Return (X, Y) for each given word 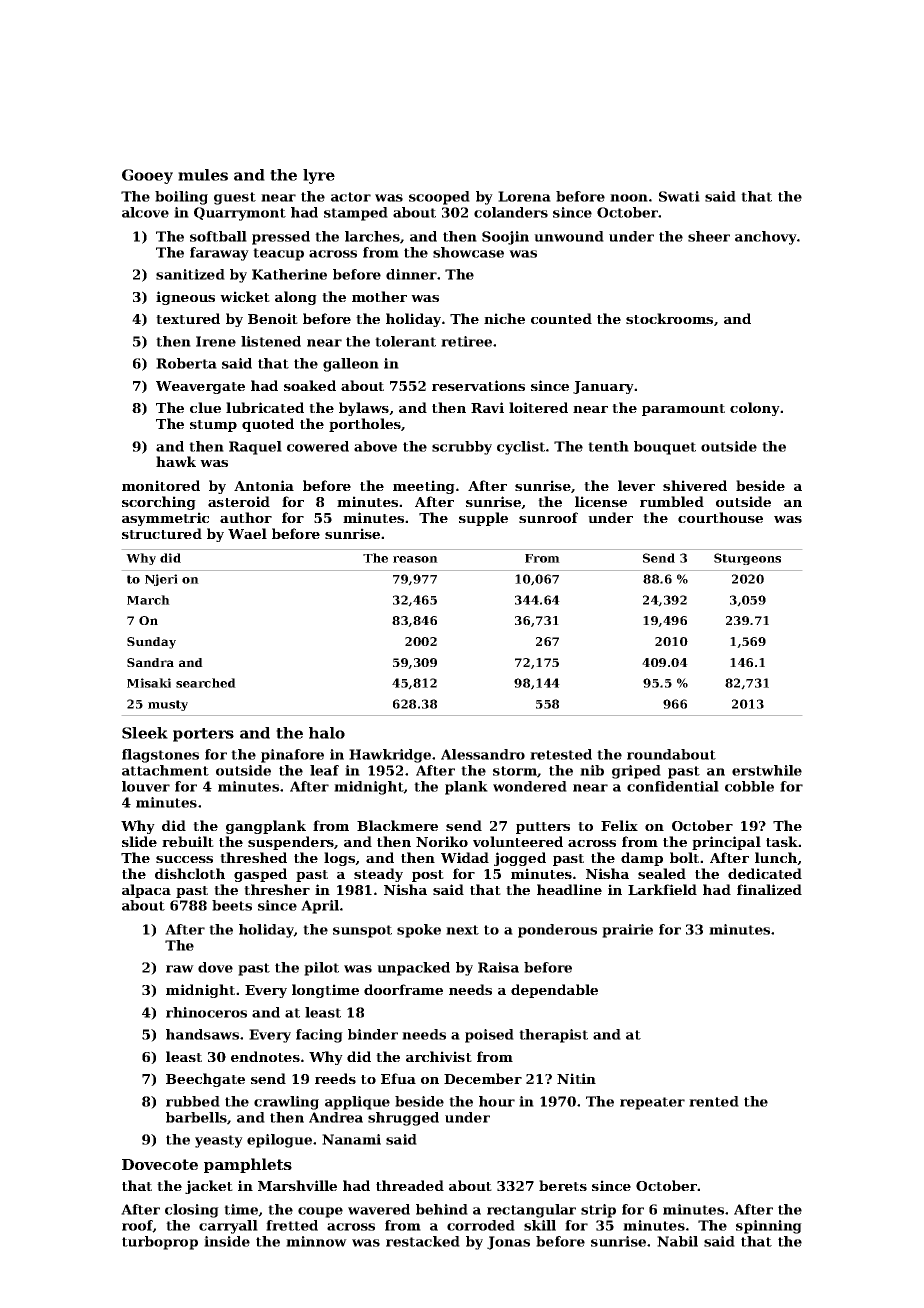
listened (271, 341)
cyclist (521, 448)
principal (726, 843)
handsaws (202, 1034)
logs (340, 859)
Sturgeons (747, 559)
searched (206, 683)
